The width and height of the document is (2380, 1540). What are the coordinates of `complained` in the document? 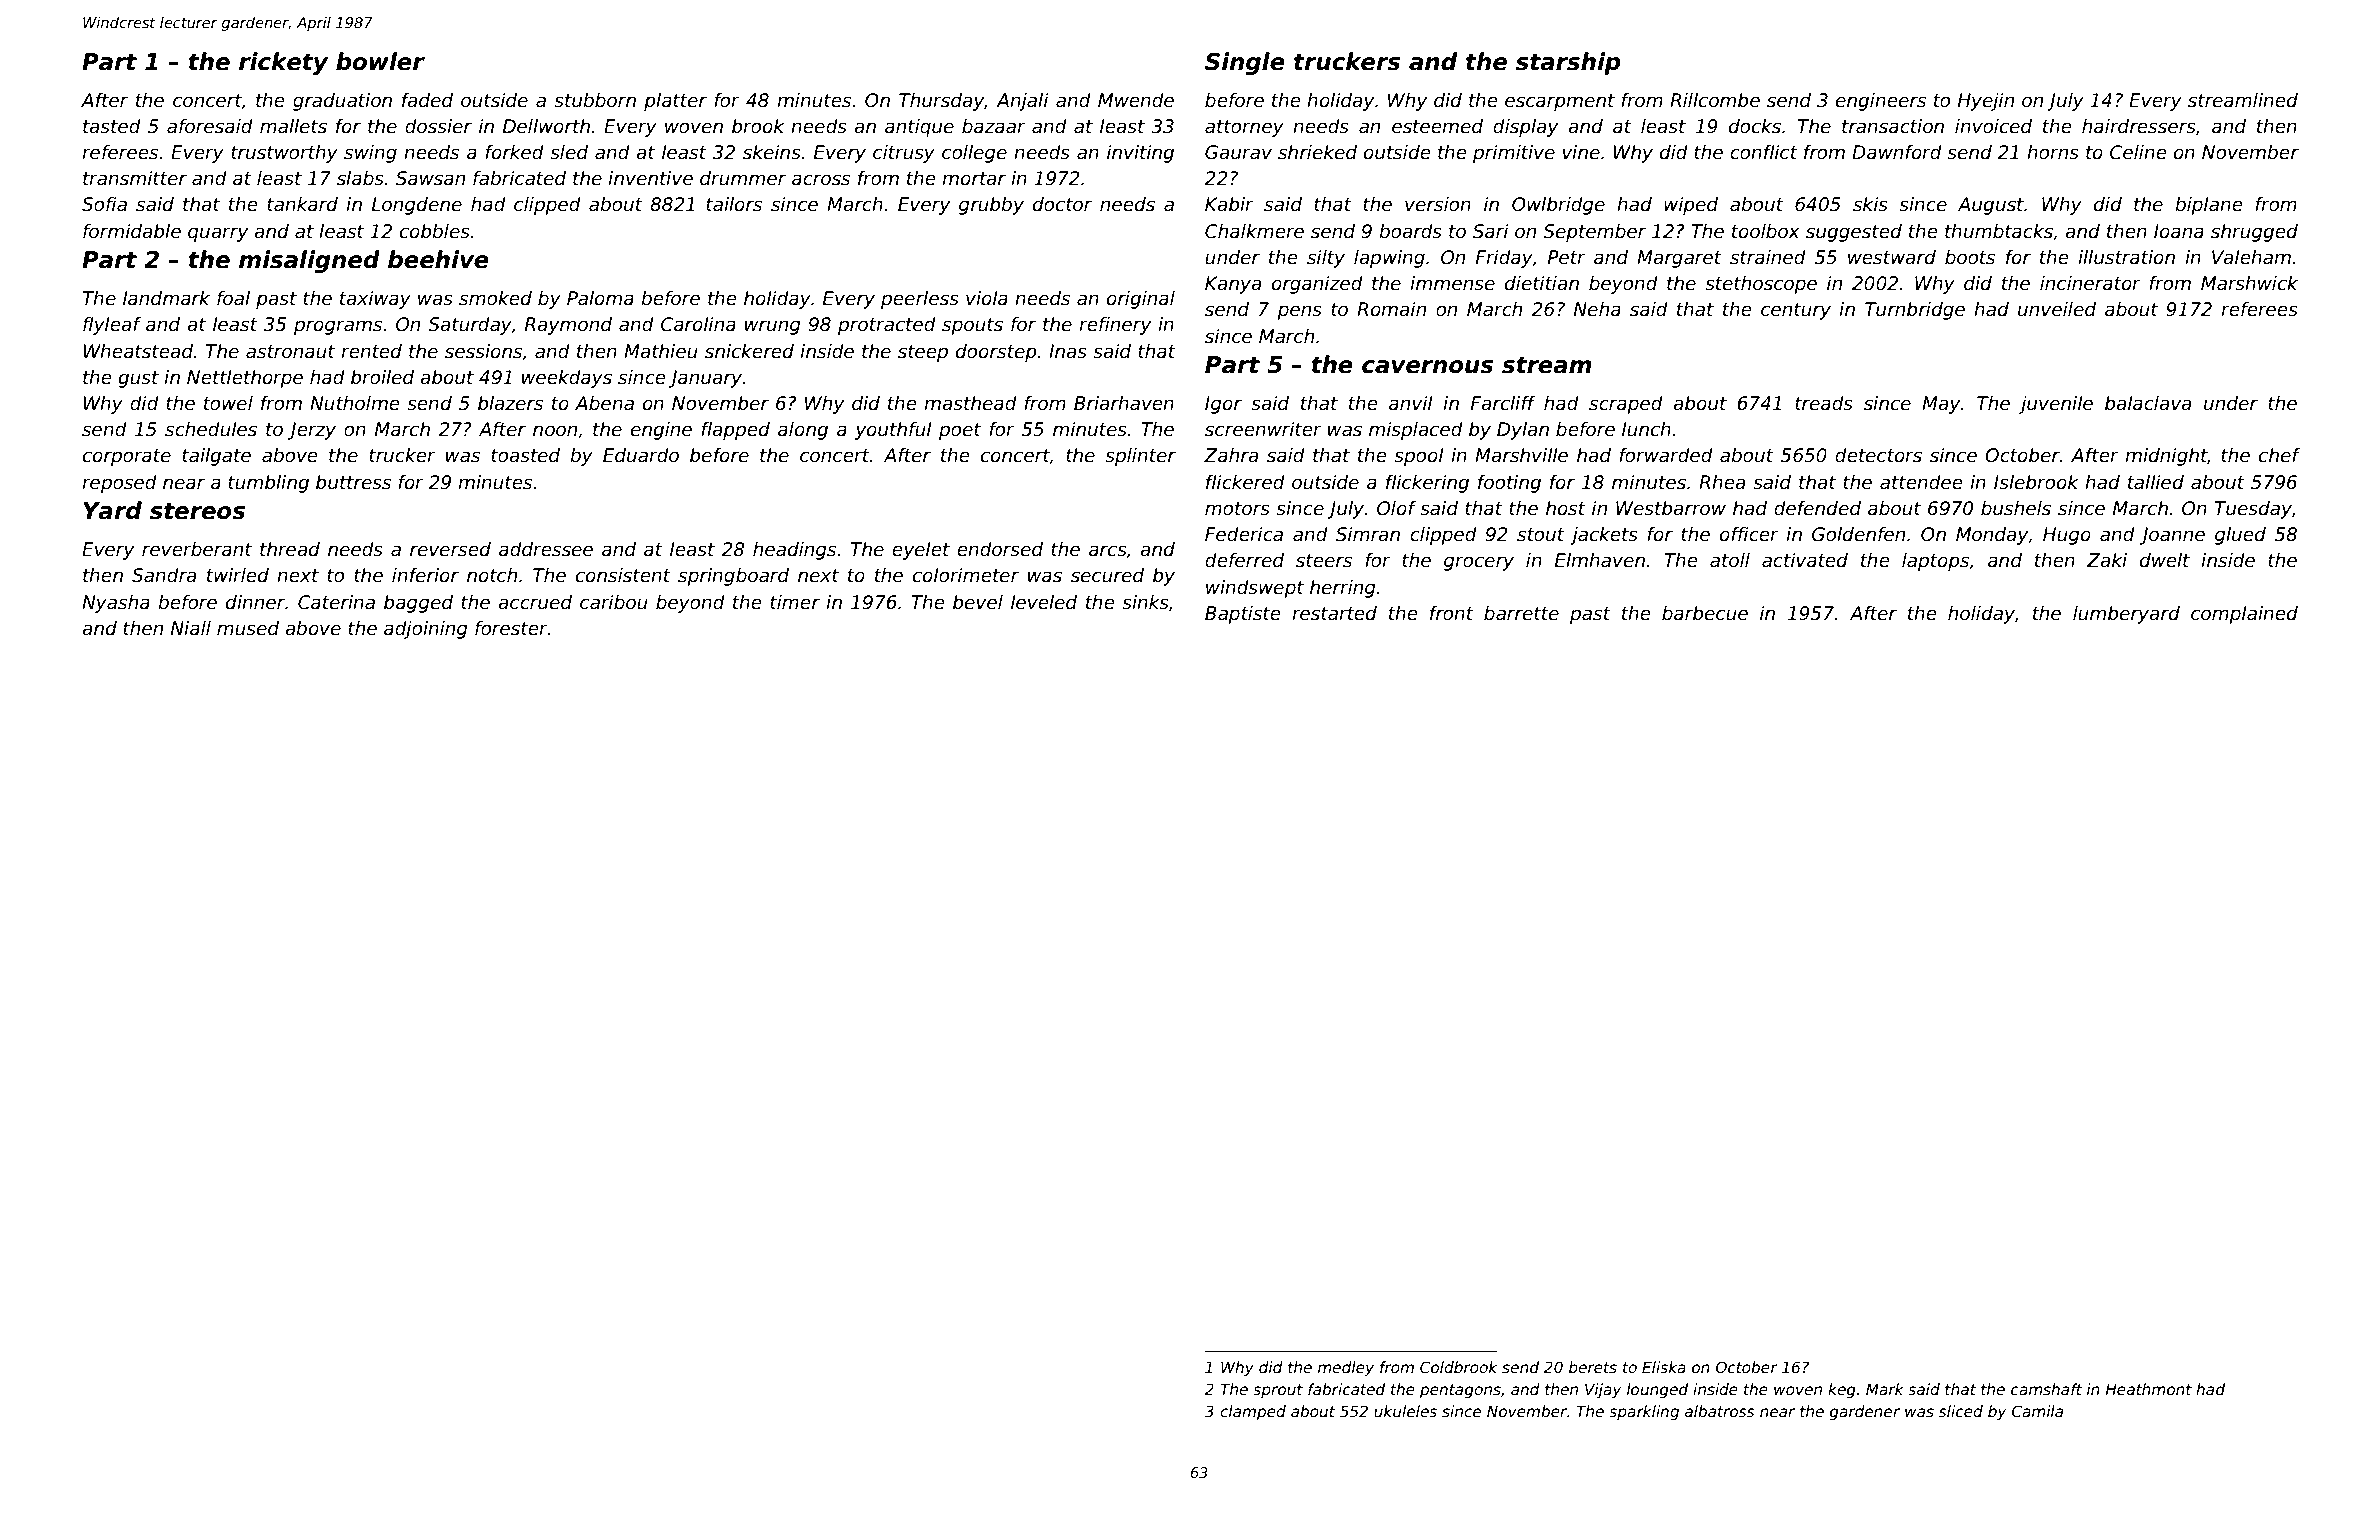 It's located at (2244, 615).
